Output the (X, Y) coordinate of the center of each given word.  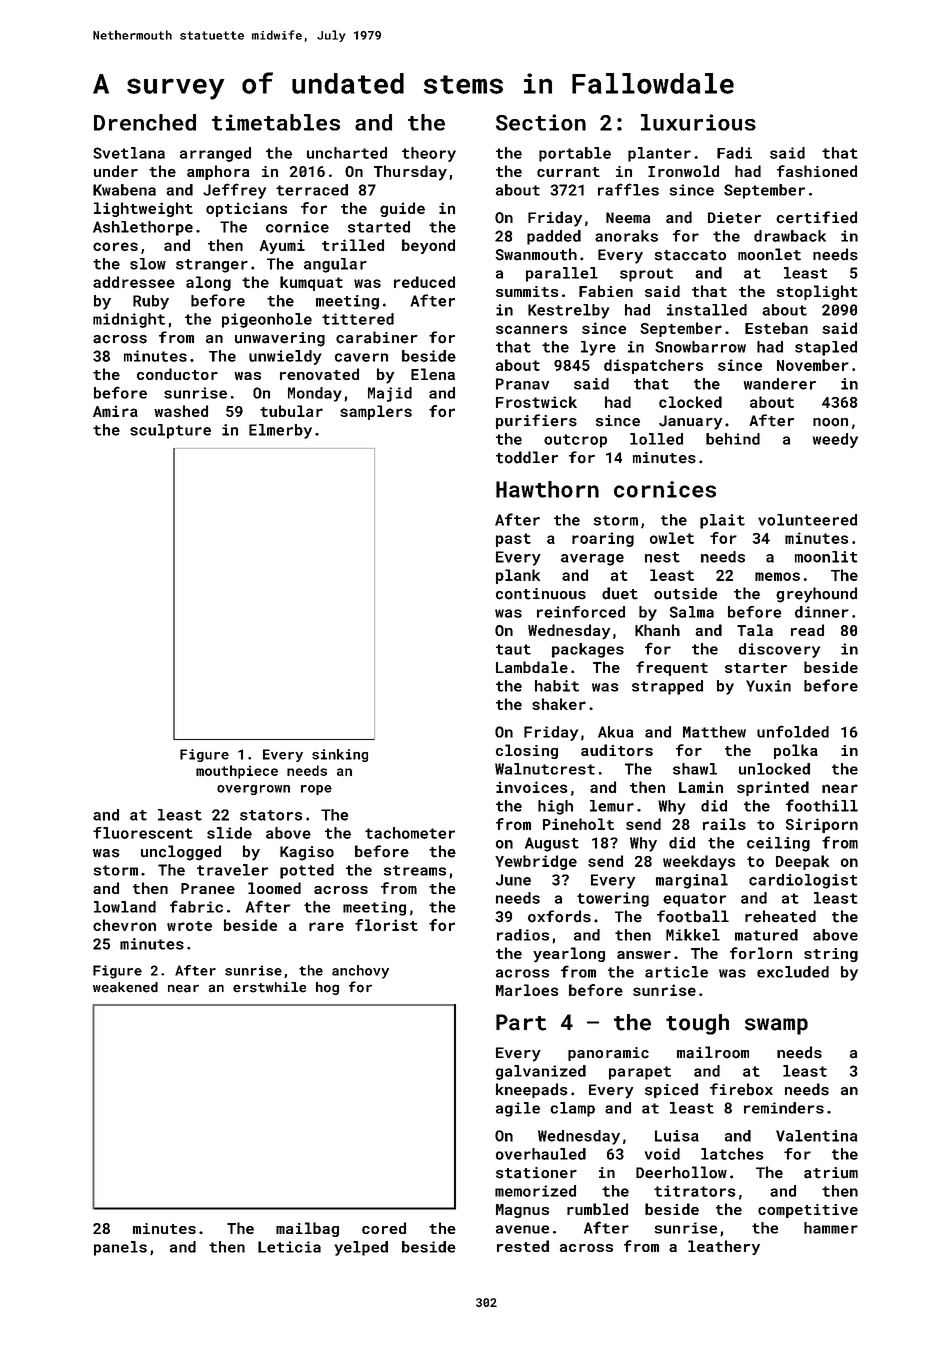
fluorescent (143, 833)
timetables (276, 122)
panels (120, 1248)
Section (541, 122)
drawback (790, 236)
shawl (695, 769)
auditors (617, 750)
